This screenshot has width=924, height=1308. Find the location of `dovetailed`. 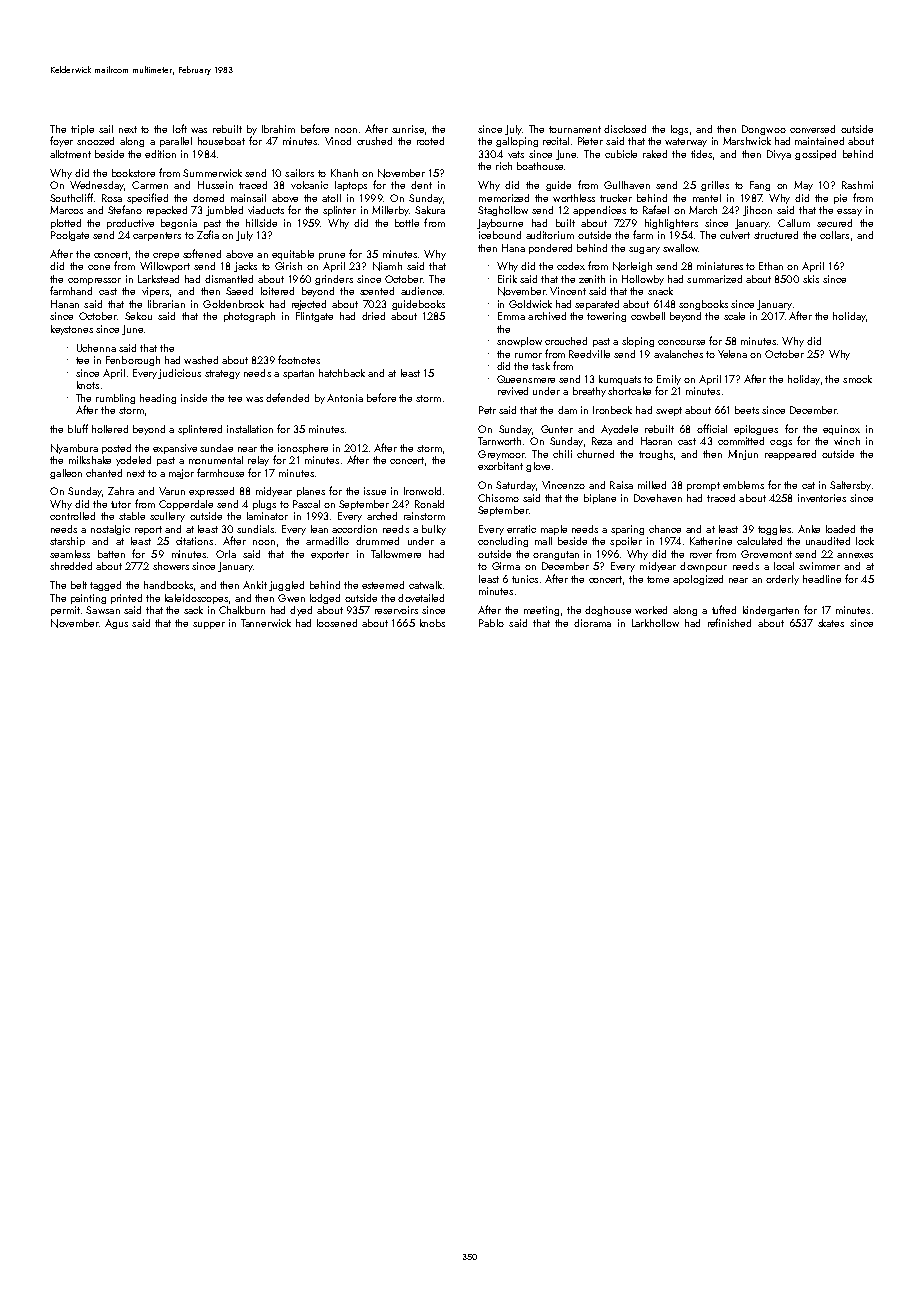

dovetailed is located at coordinates (421, 598).
